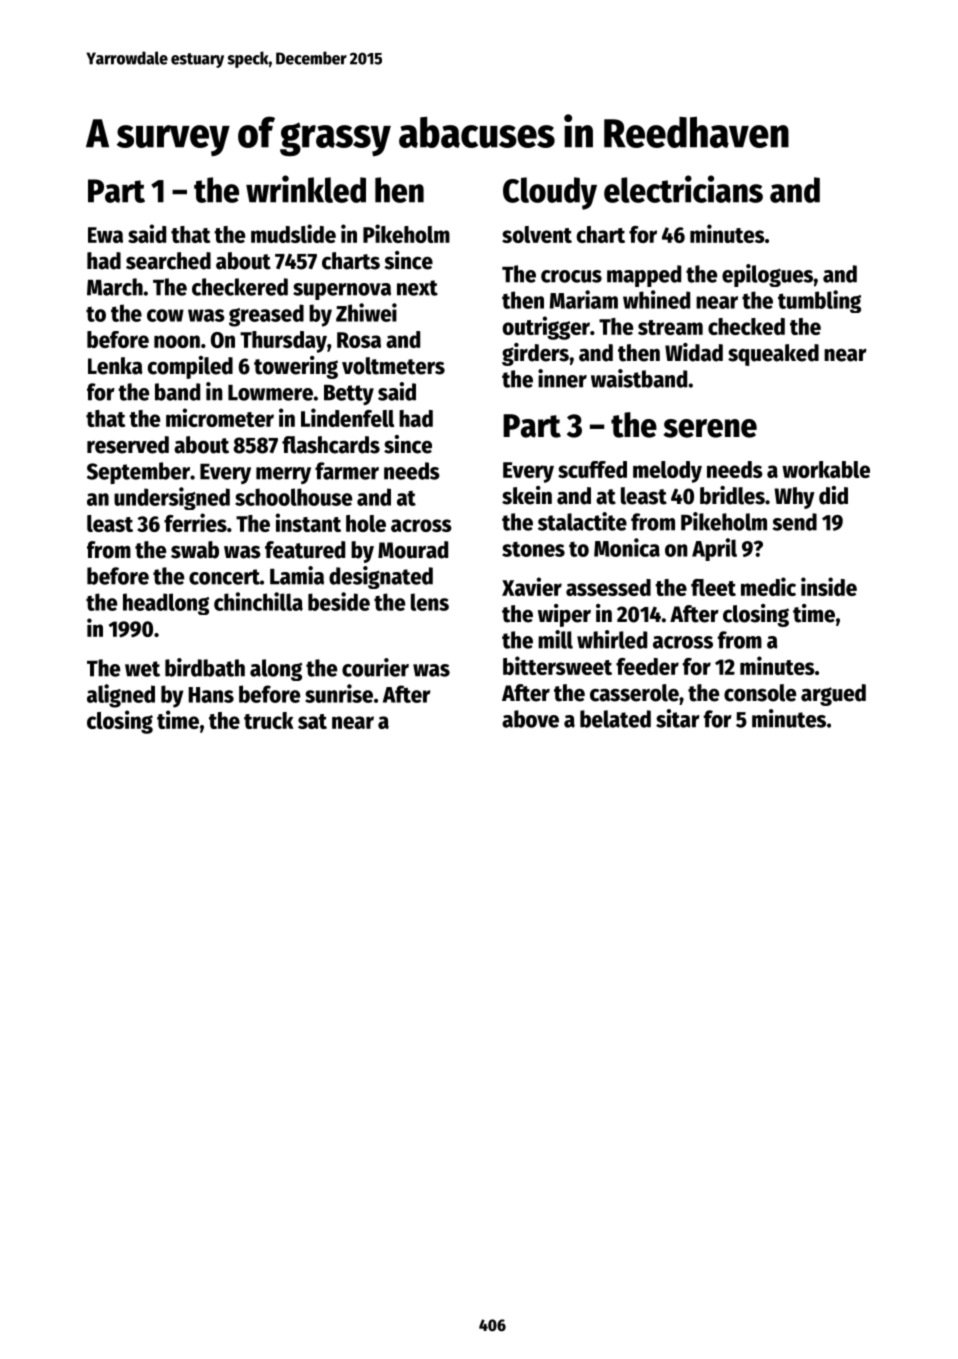 Image resolution: width=958 pixels, height=1359 pixels. I want to click on electricians, so click(683, 189).
